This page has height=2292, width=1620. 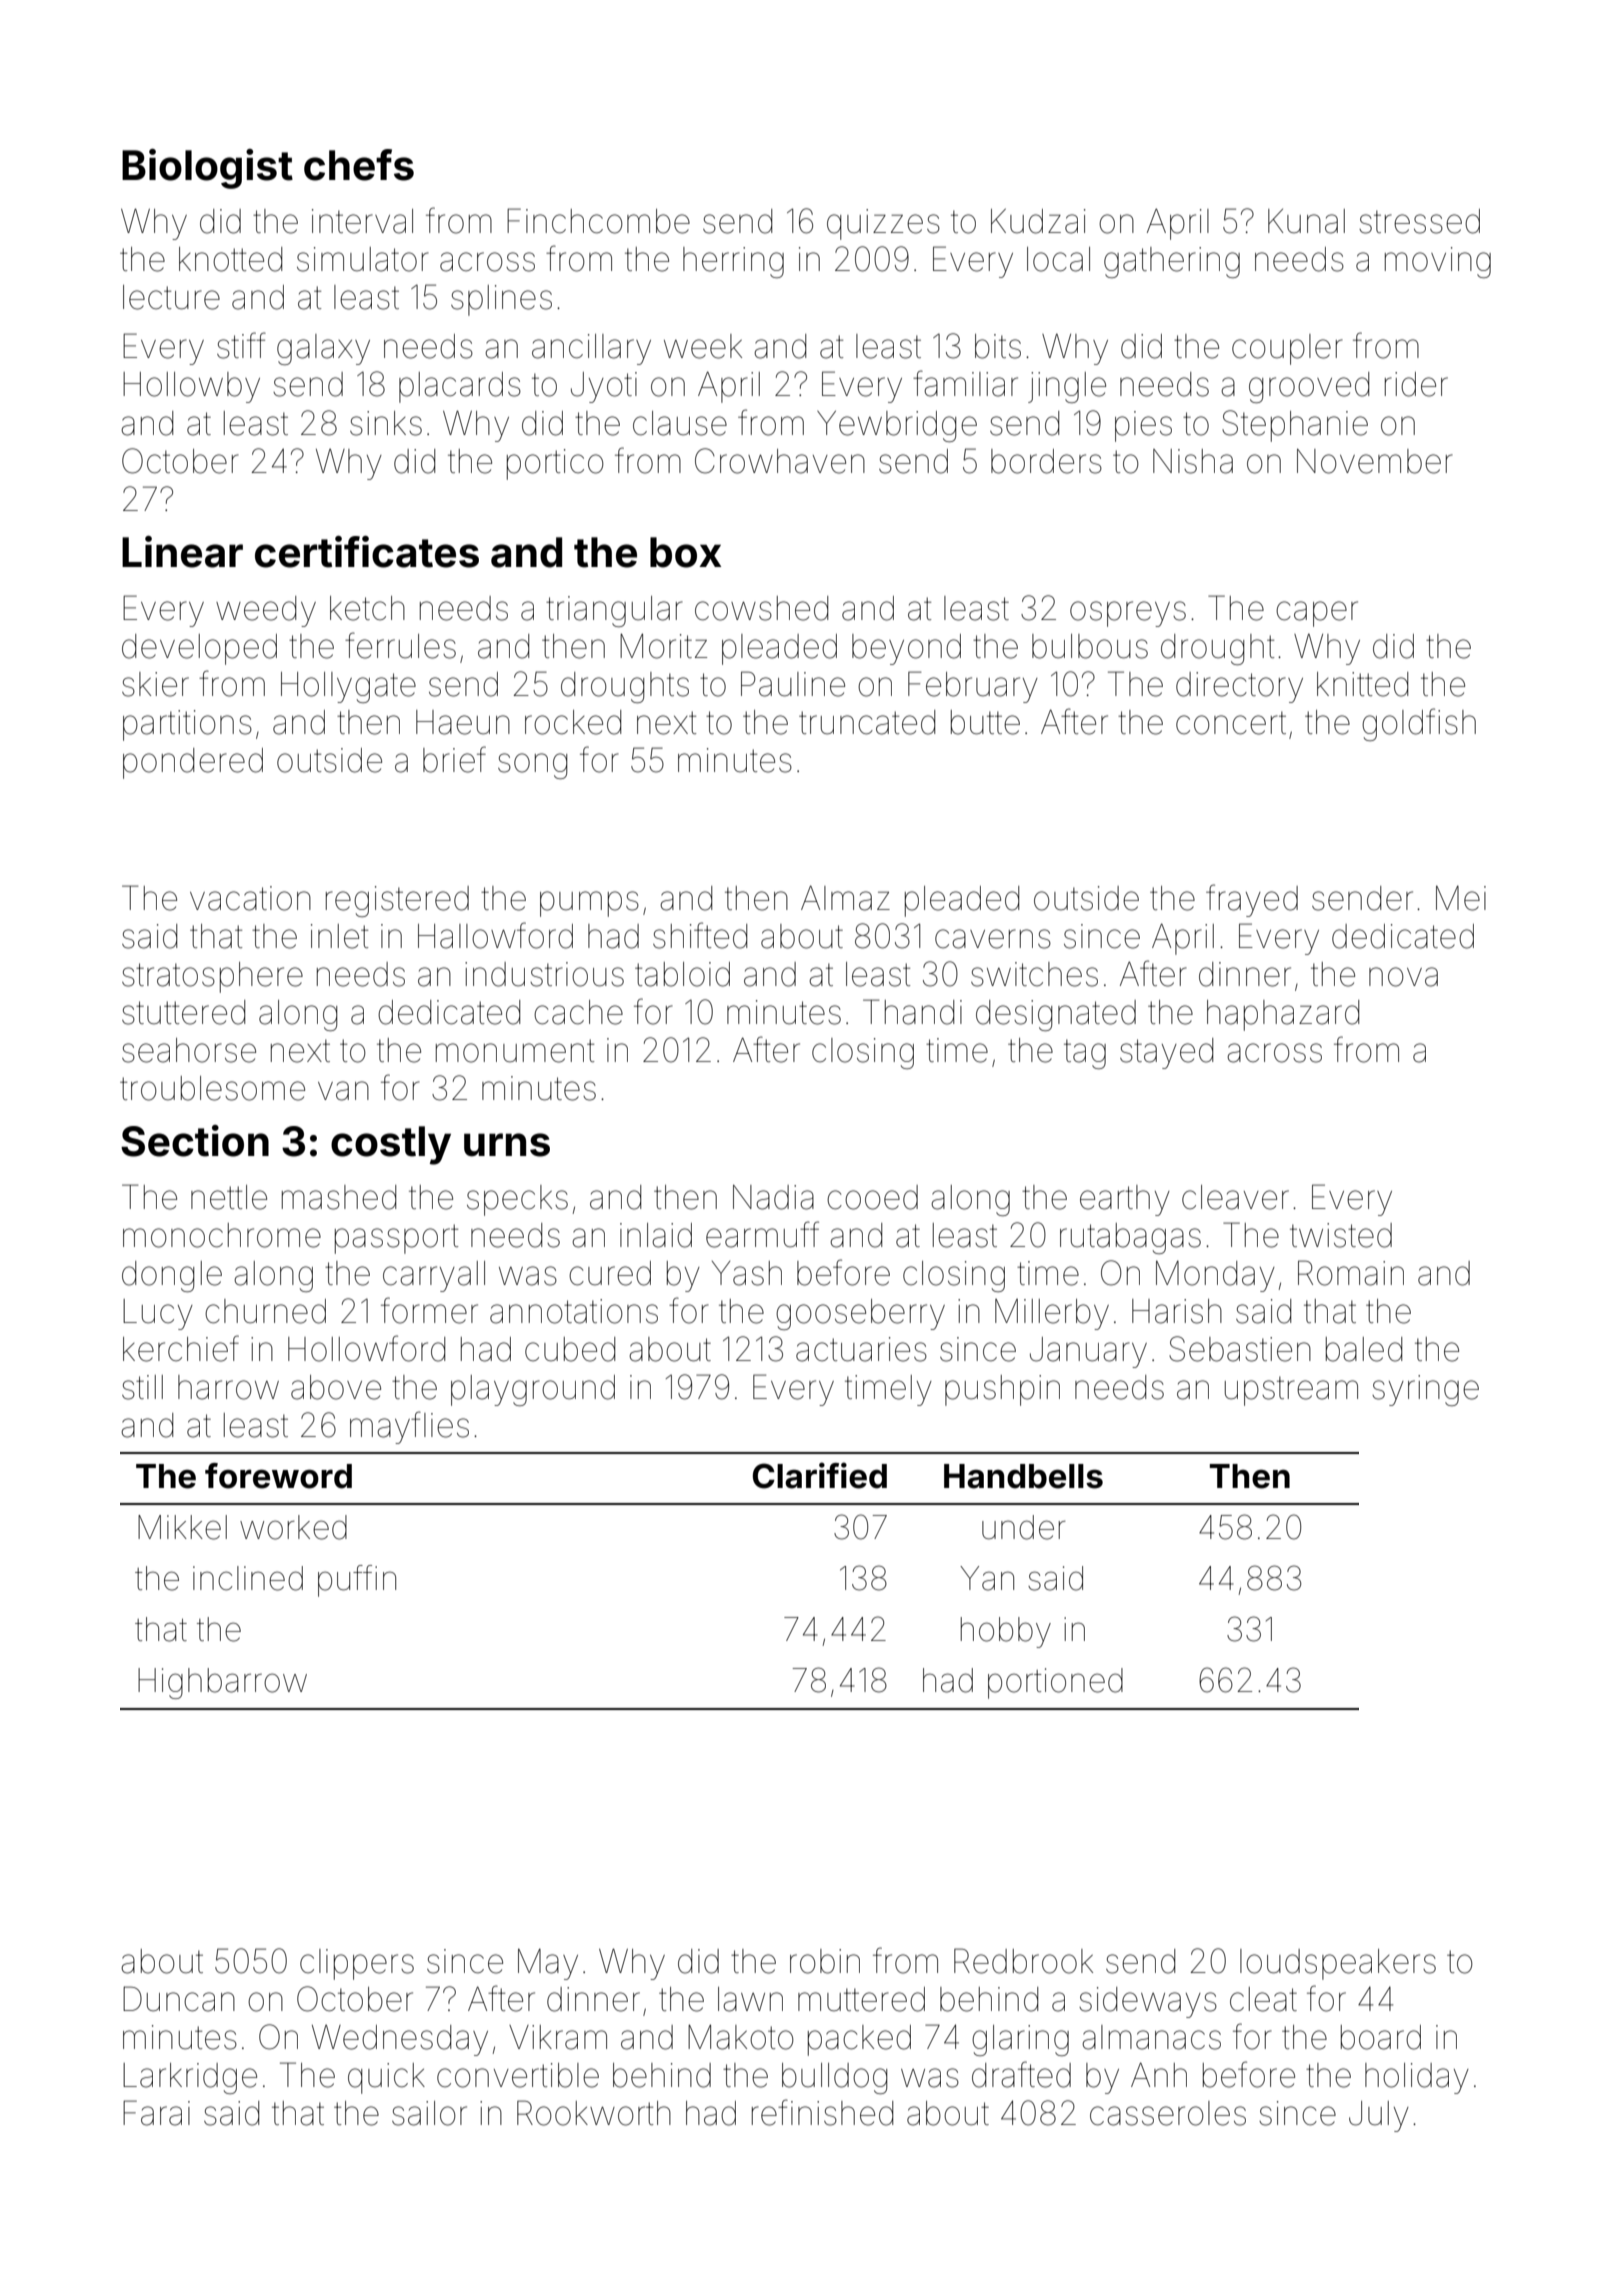 What do you see at coordinates (1235, 1197) in the page?
I see `cleaver` at bounding box center [1235, 1197].
